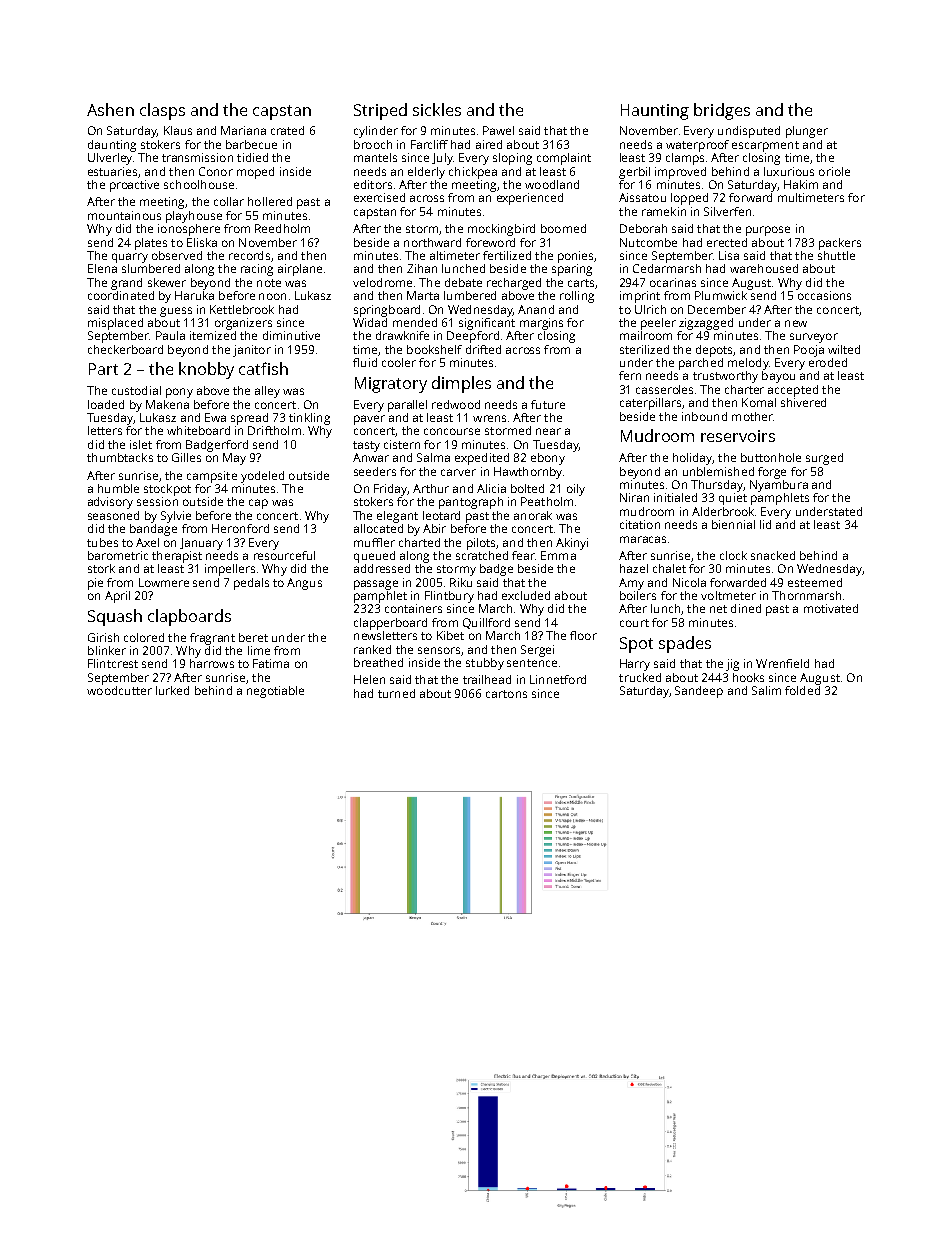  What do you see at coordinates (103, 369) in the document?
I see `Part` at bounding box center [103, 369].
